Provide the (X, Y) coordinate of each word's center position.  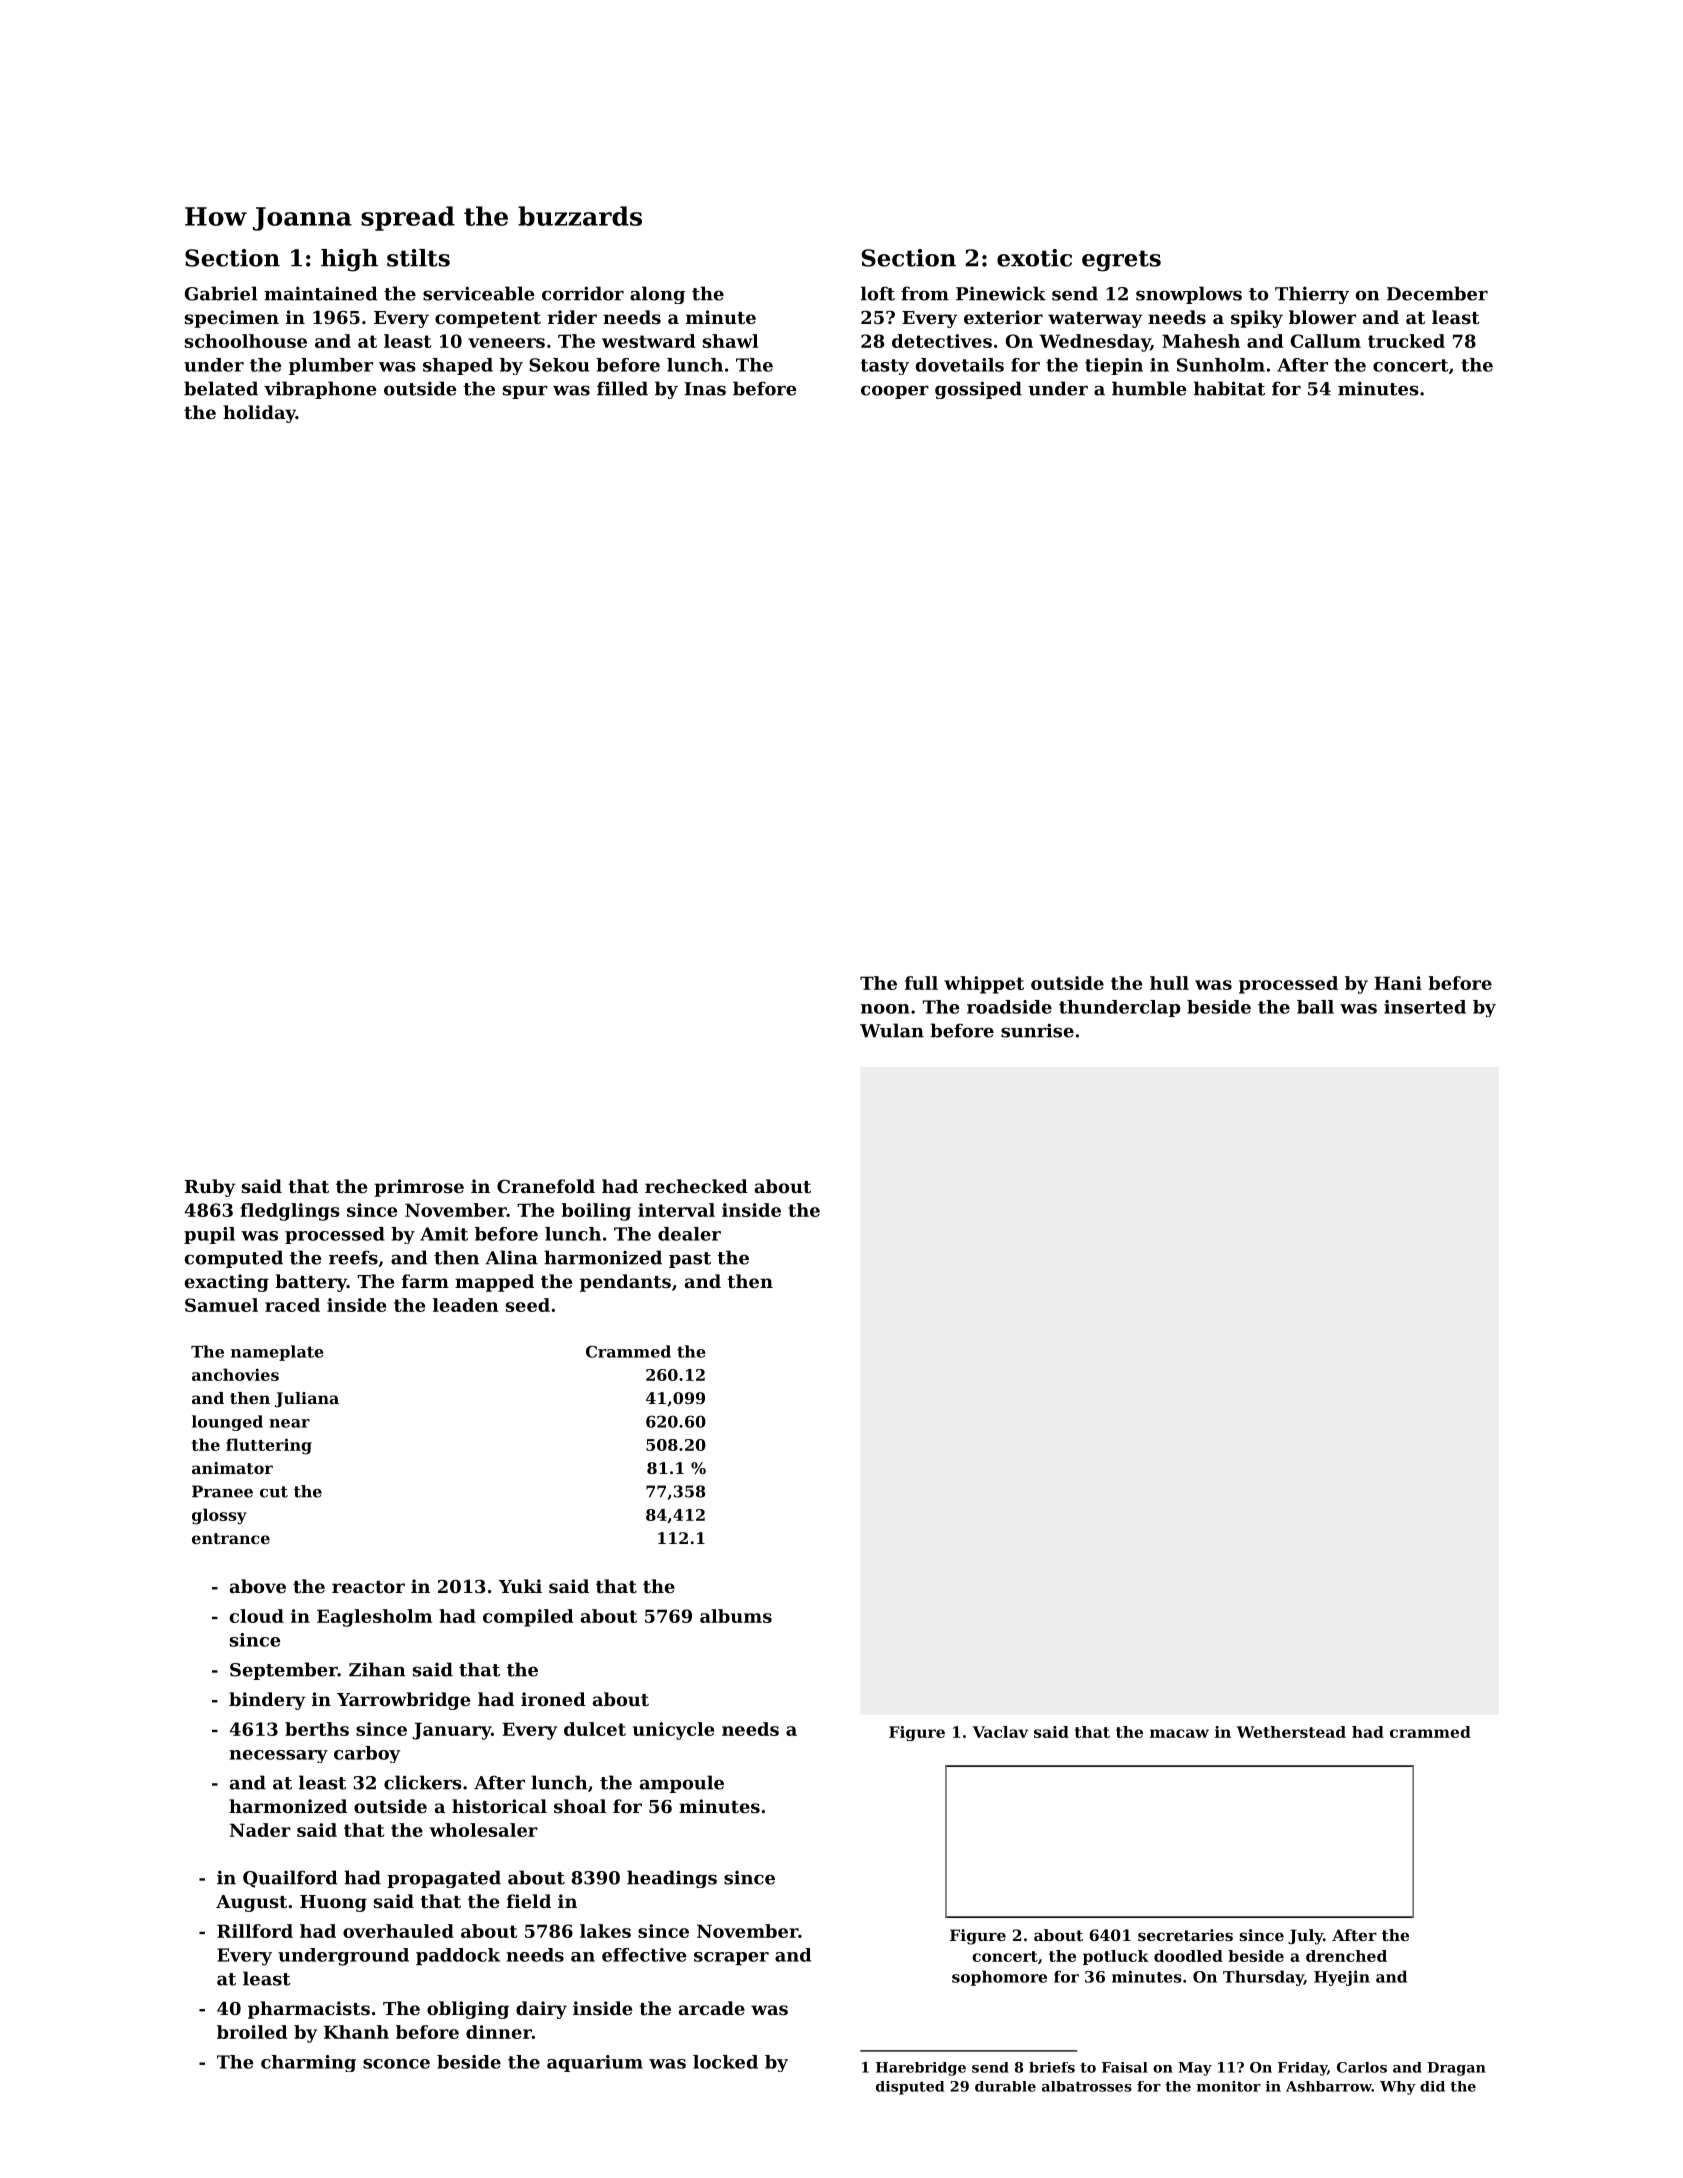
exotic (1034, 258)
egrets (1121, 261)
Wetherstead (1291, 1732)
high (349, 260)
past (690, 1260)
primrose (419, 1188)
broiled (252, 2032)
